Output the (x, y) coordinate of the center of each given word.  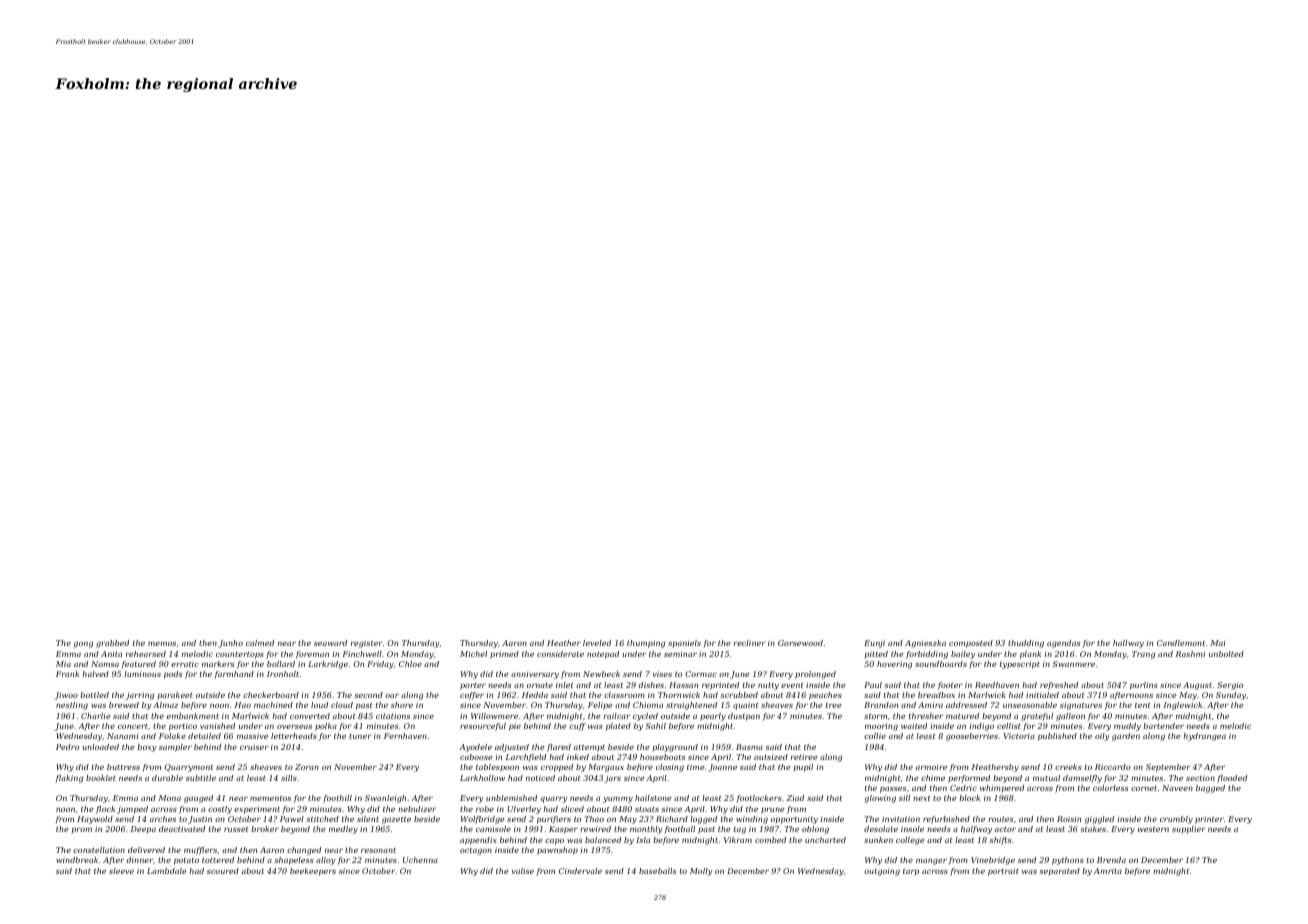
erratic (185, 664)
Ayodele (476, 748)
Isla (643, 840)
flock (105, 810)
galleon (1070, 717)
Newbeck (601, 674)
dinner (139, 860)
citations (393, 716)
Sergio (1230, 686)
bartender (1163, 726)
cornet (1144, 788)
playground (675, 748)
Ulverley (524, 810)
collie (875, 736)
